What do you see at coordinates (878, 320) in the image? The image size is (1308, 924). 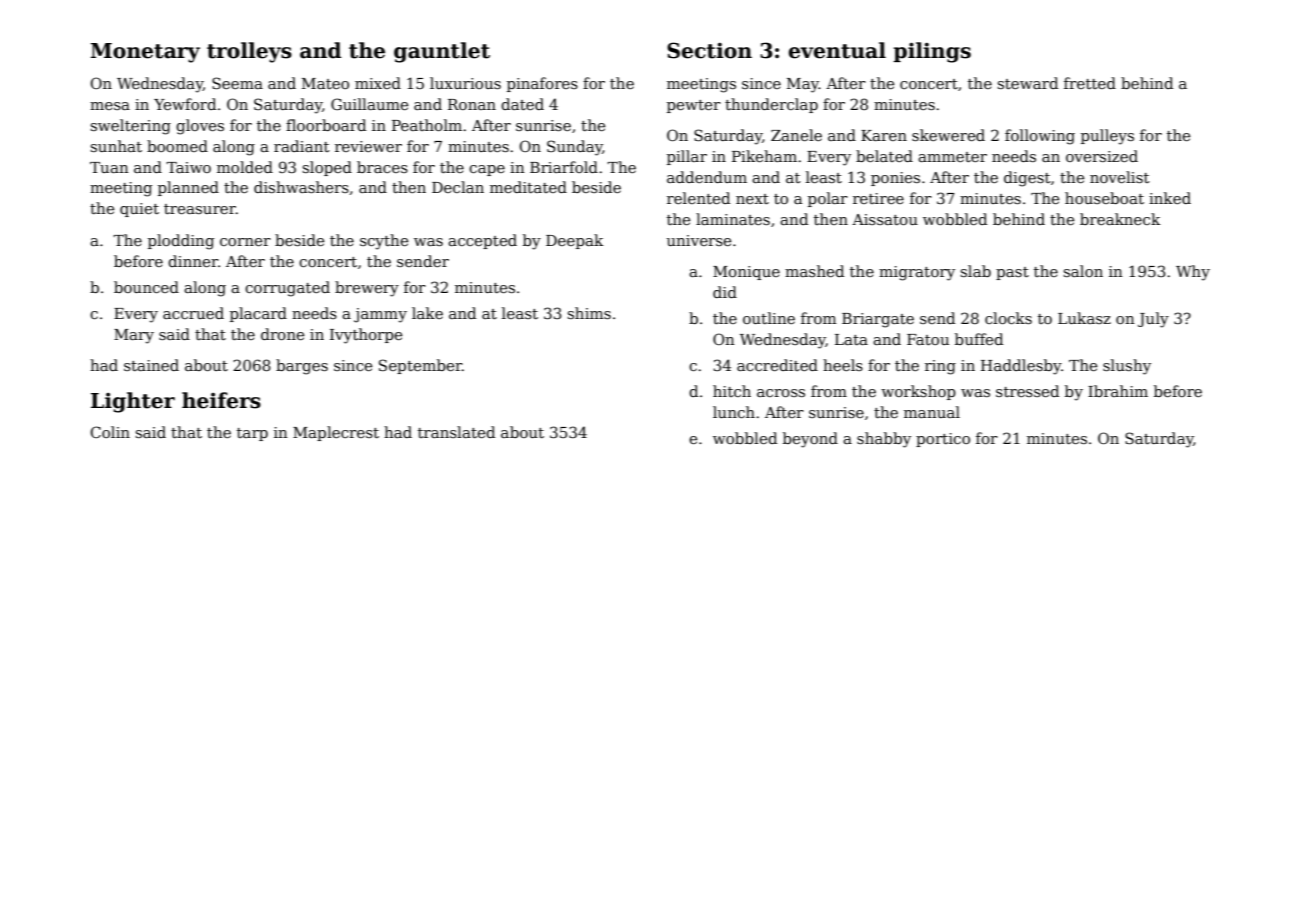 I see `Briargate` at bounding box center [878, 320].
